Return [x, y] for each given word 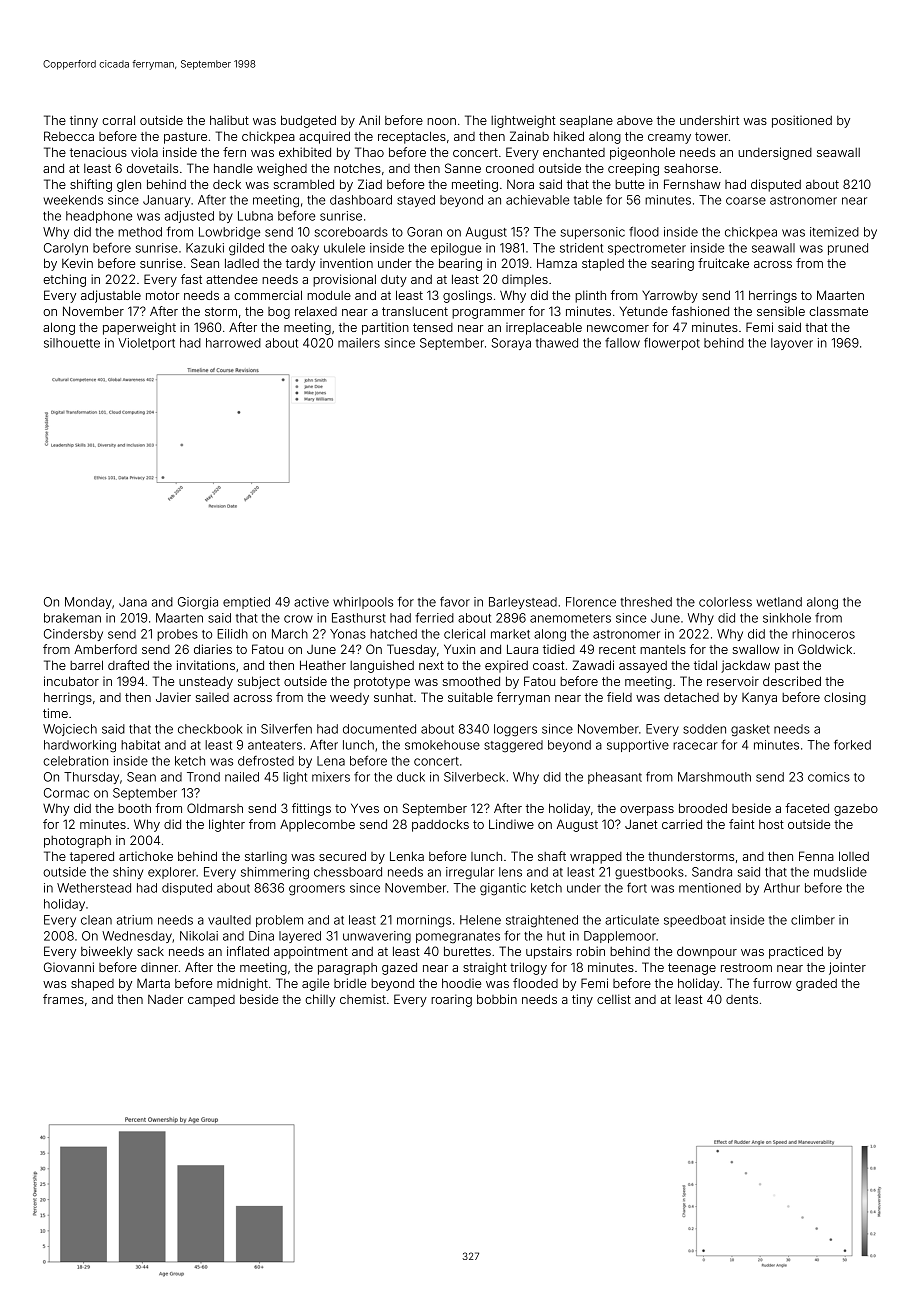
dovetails [152, 168]
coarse [746, 201]
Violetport [146, 344]
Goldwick [825, 649]
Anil [369, 120]
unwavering [377, 937]
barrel [86, 665]
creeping [633, 169]
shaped [92, 984]
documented [379, 729]
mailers [359, 343]
